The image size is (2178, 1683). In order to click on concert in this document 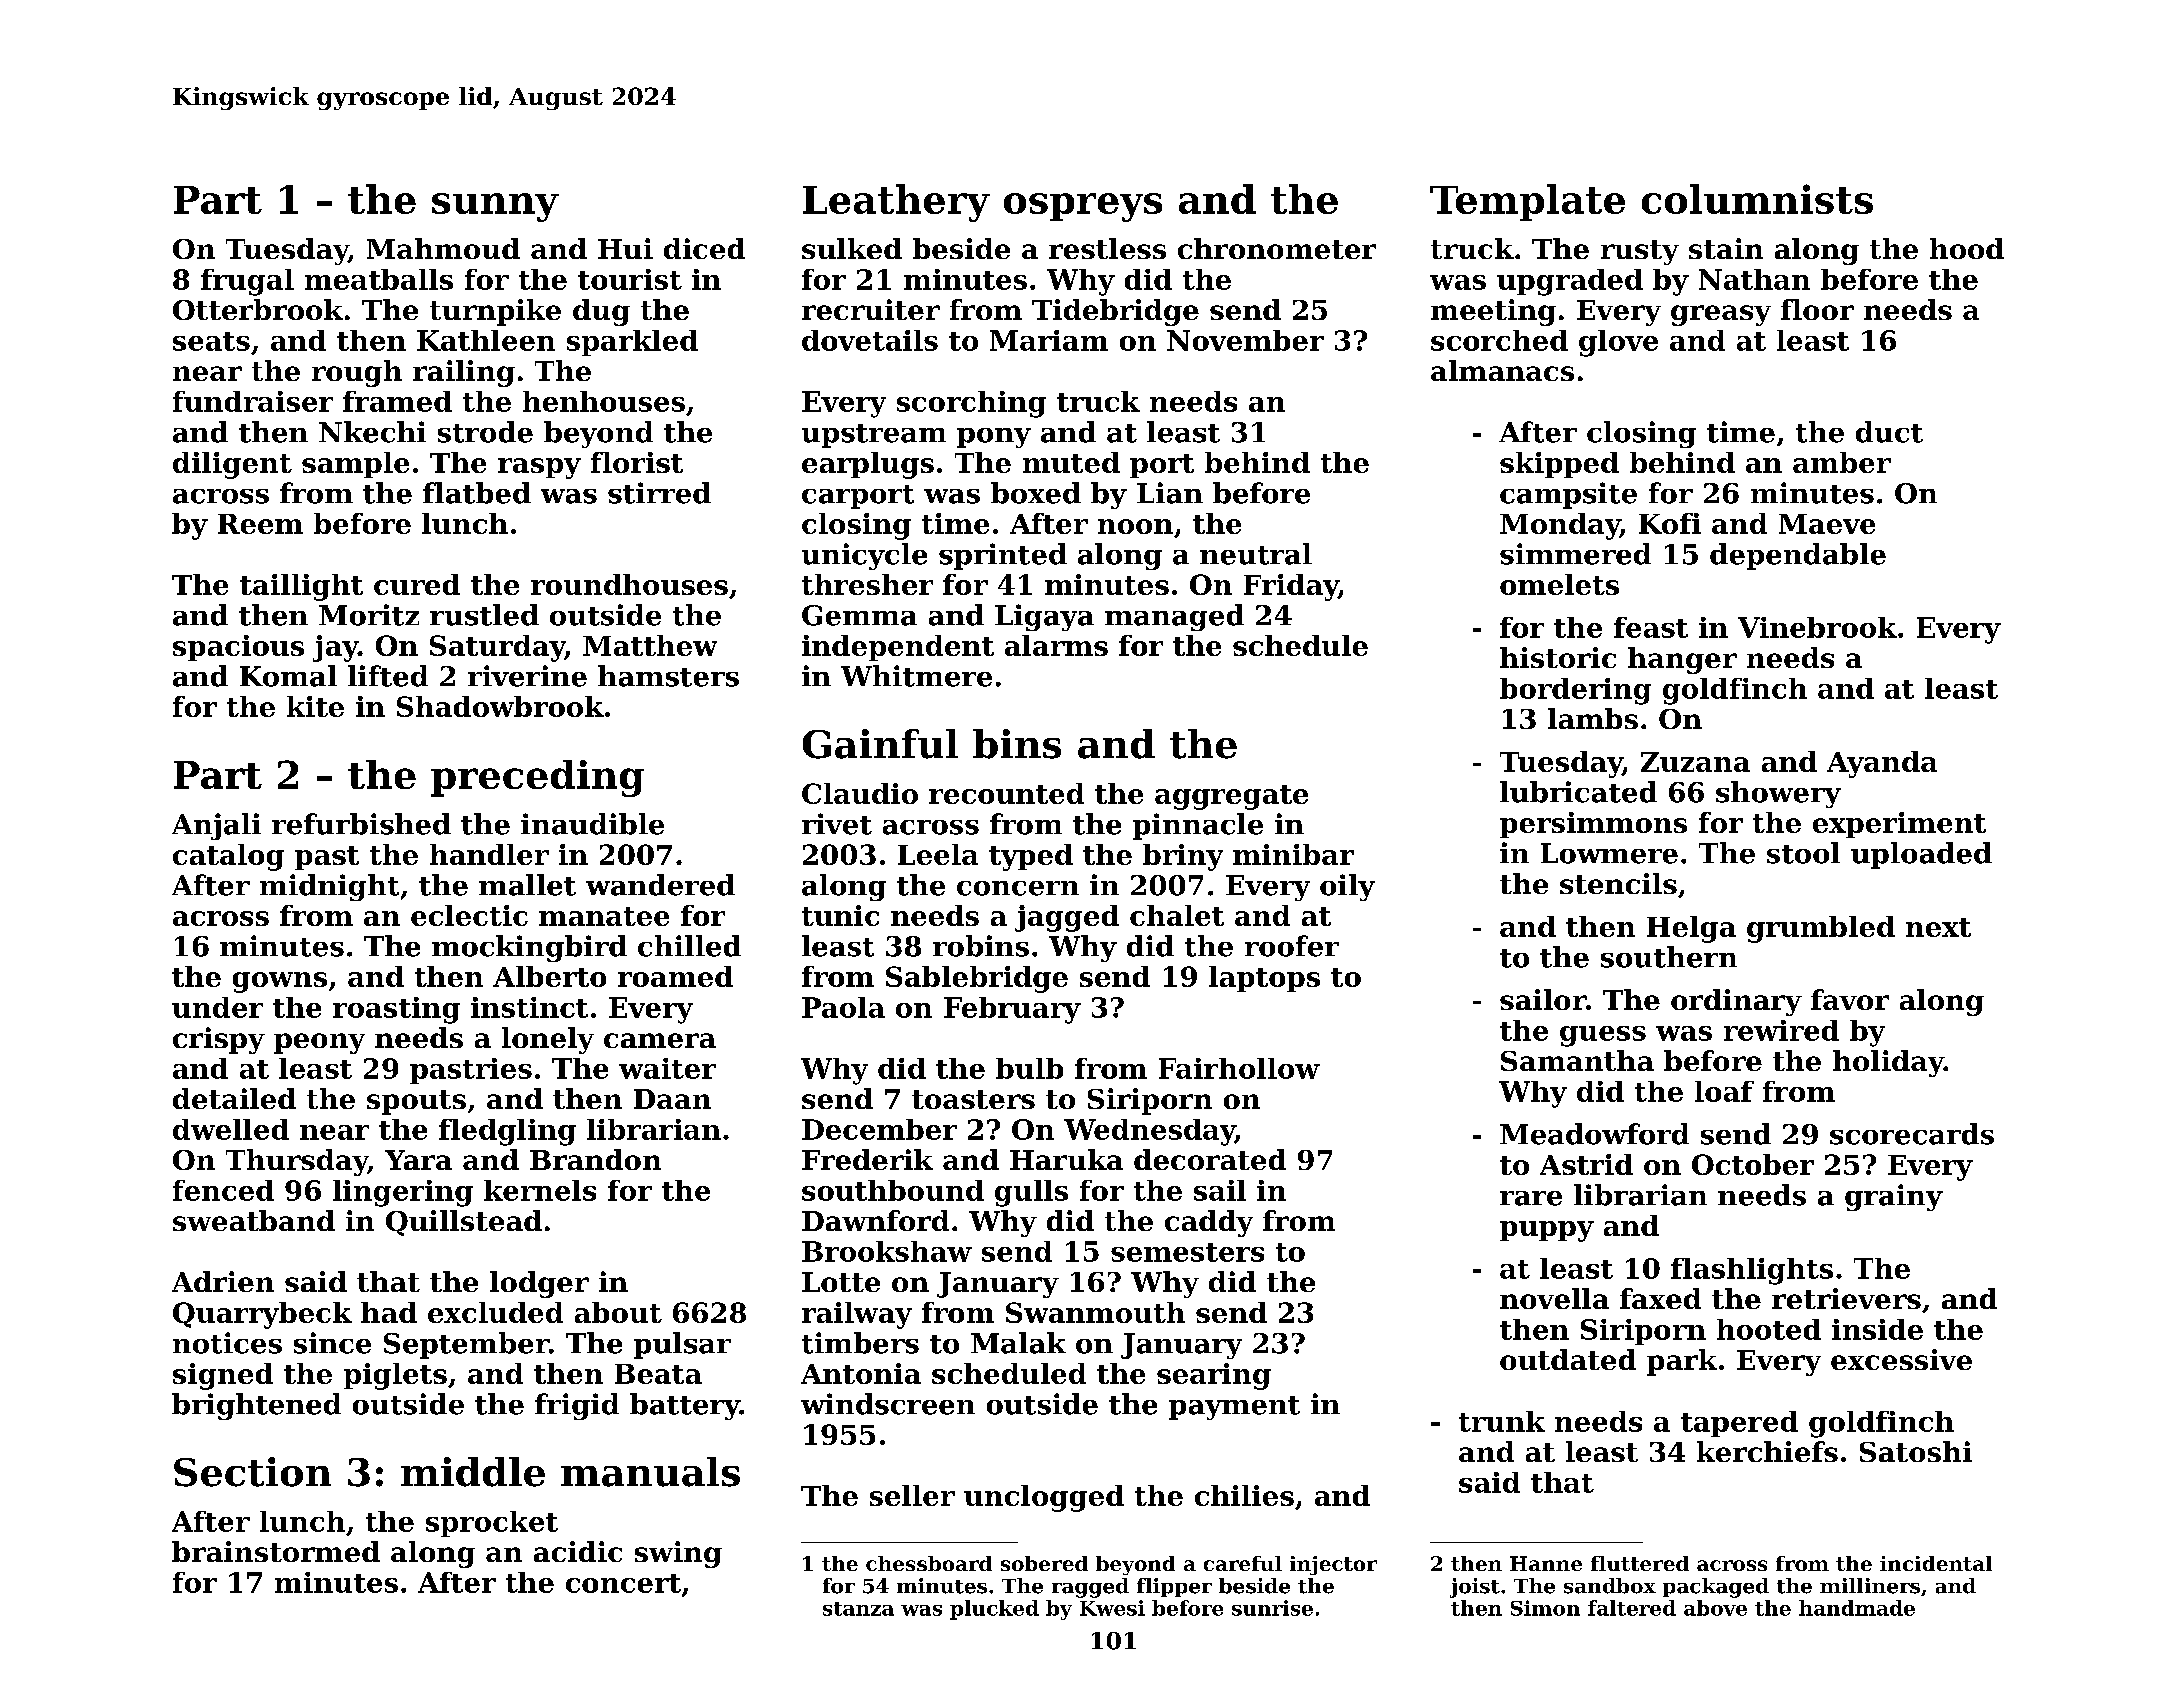, I will do `click(623, 1583)`.
